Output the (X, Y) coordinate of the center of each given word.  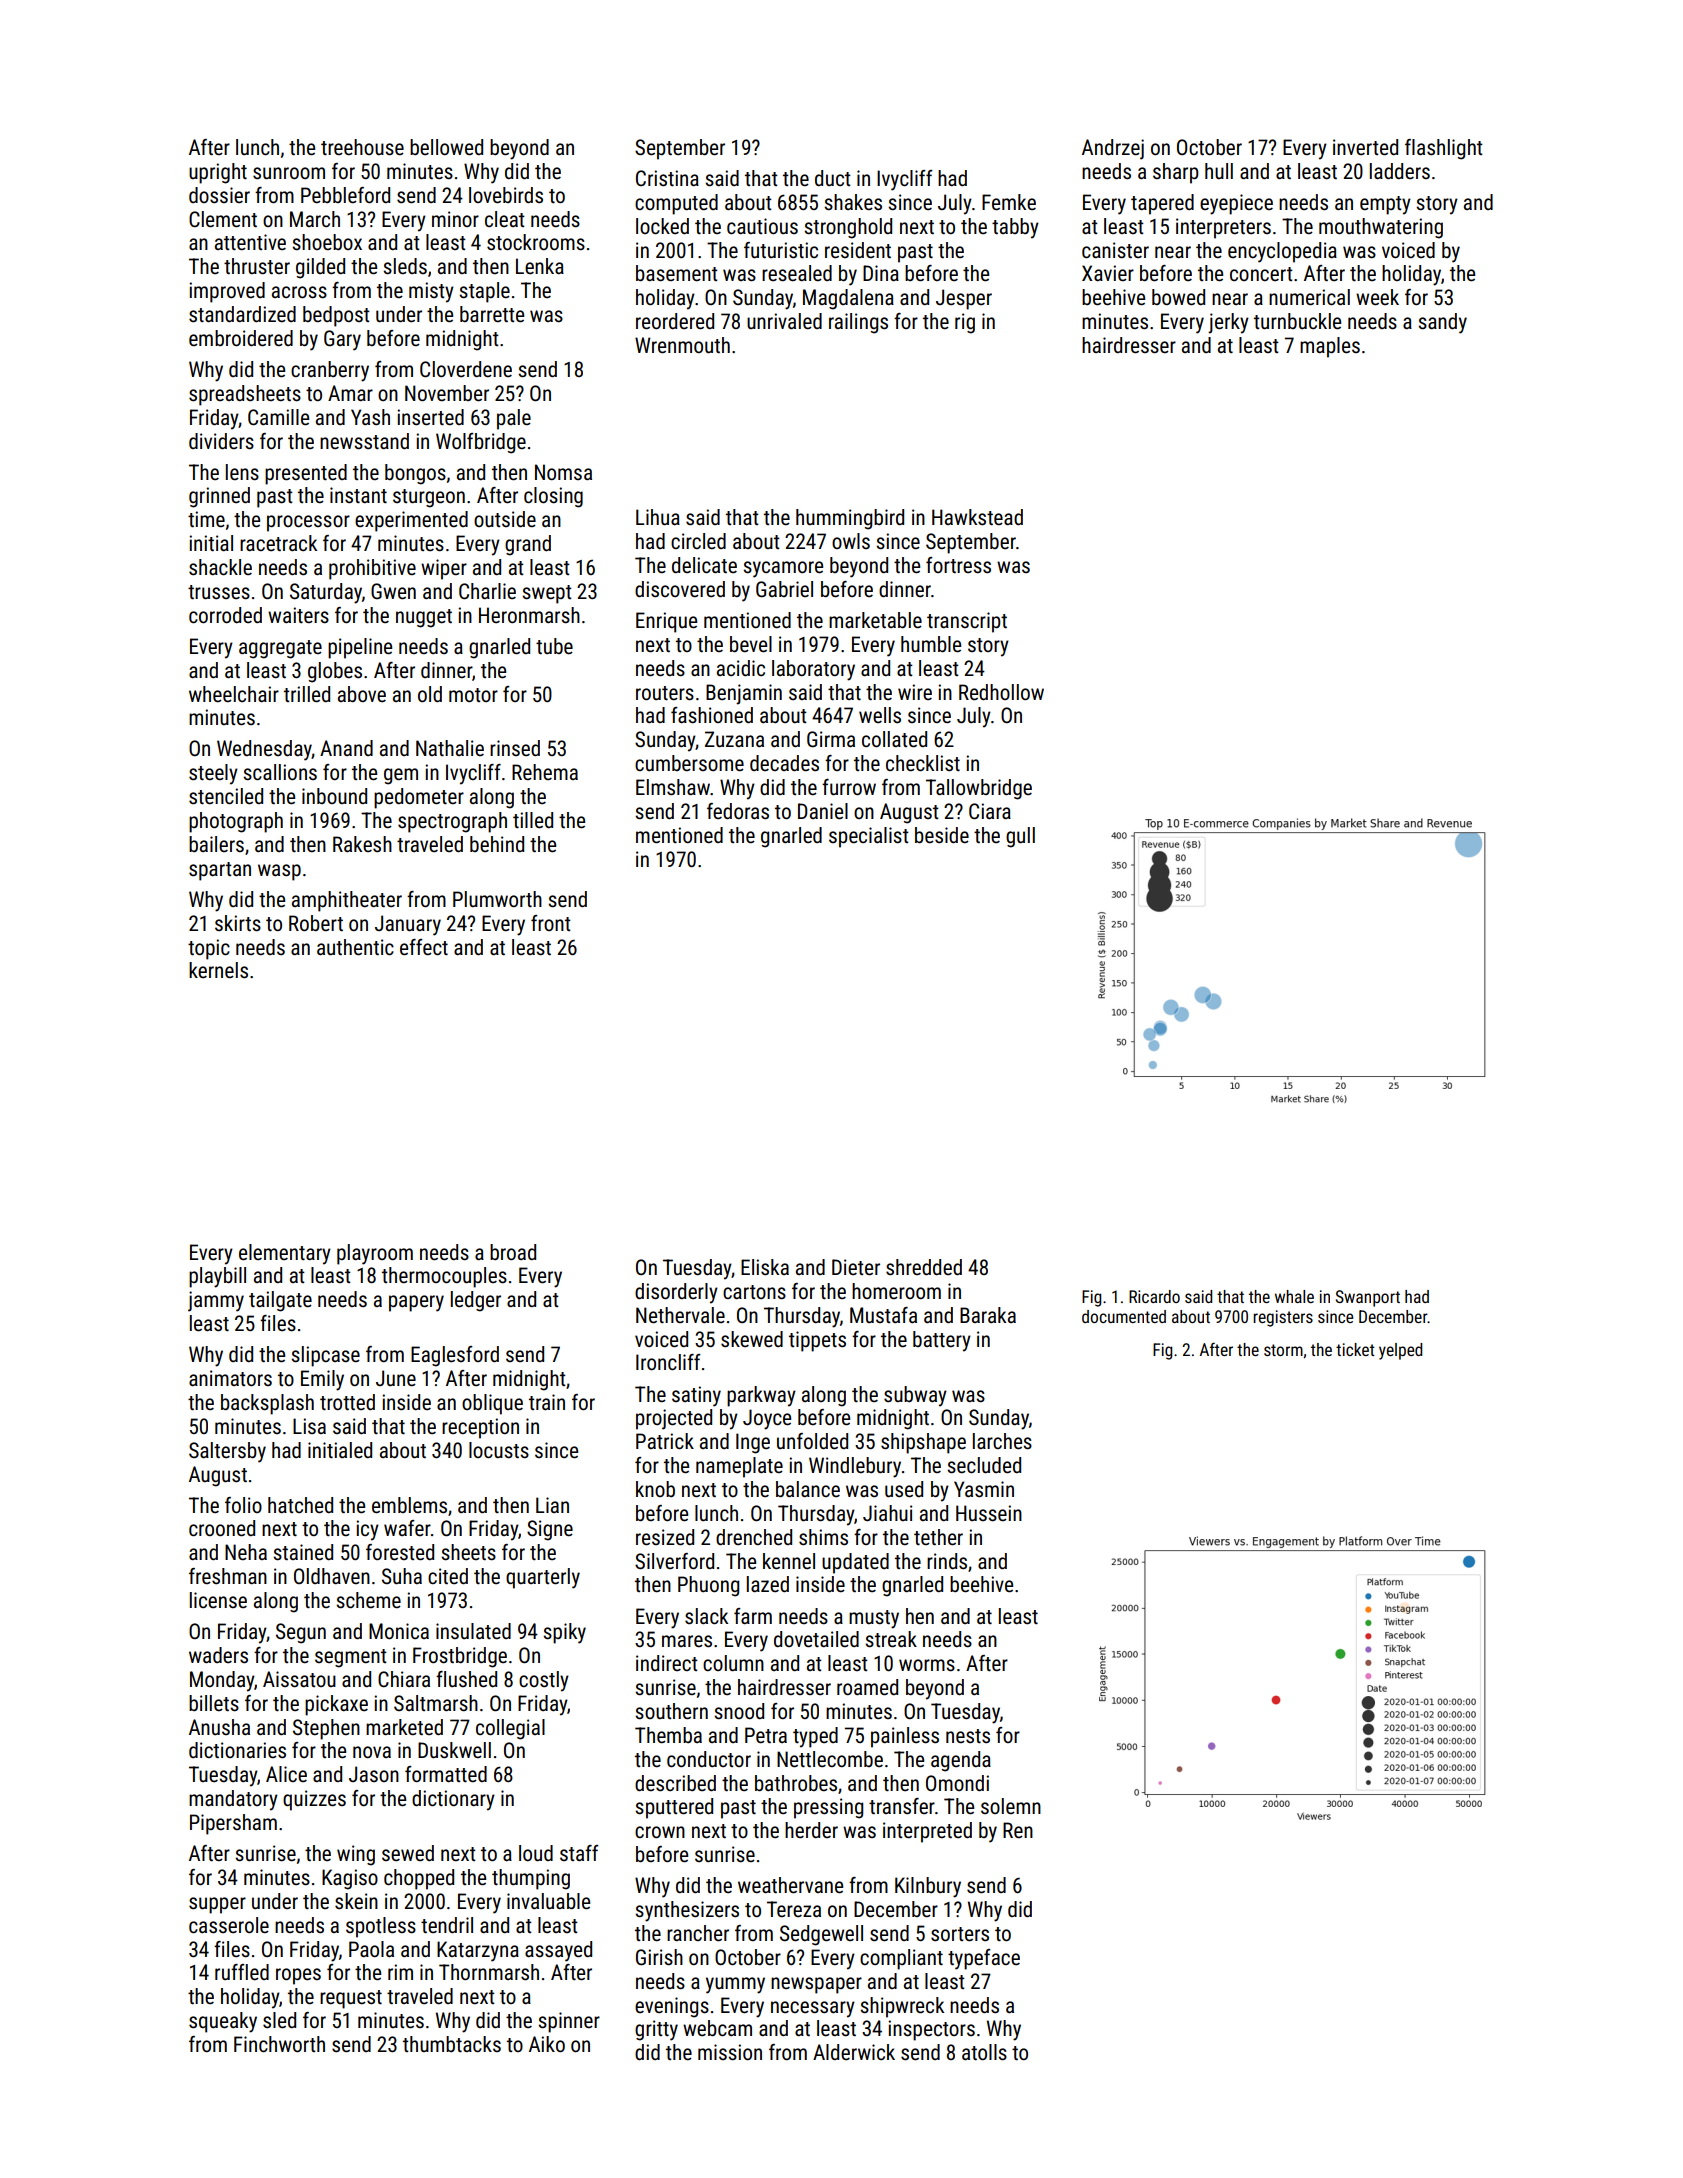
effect (424, 947)
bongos (415, 474)
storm (1283, 1350)
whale (1294, 1296)
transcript (967, 622)
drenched (754, 1537)
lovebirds (506, 195)
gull (1020, 837)
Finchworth (279, 2044)
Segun (301, 1633)
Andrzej (1113, 149)
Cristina (667, 178)
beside (942, 835)
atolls (984, 2052)
